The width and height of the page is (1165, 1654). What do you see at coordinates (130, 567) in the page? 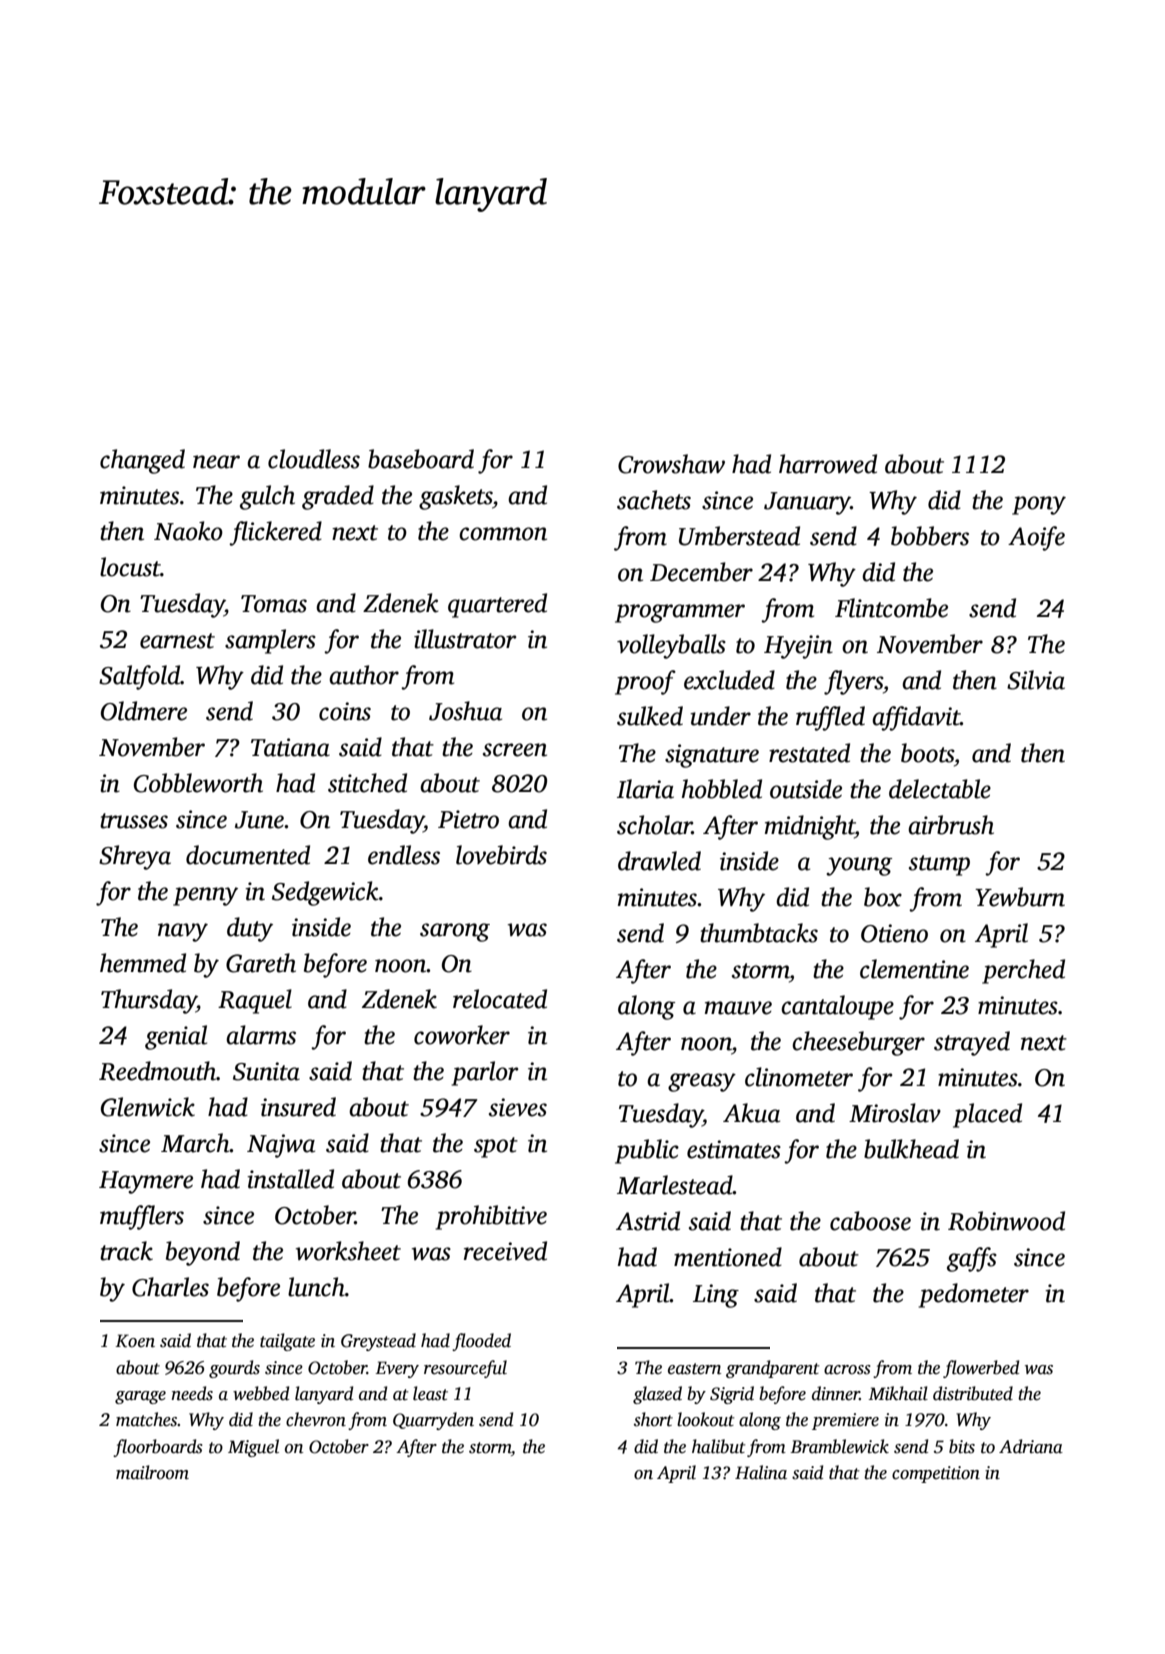
I see `locust` at bounding box center [130, 567].
